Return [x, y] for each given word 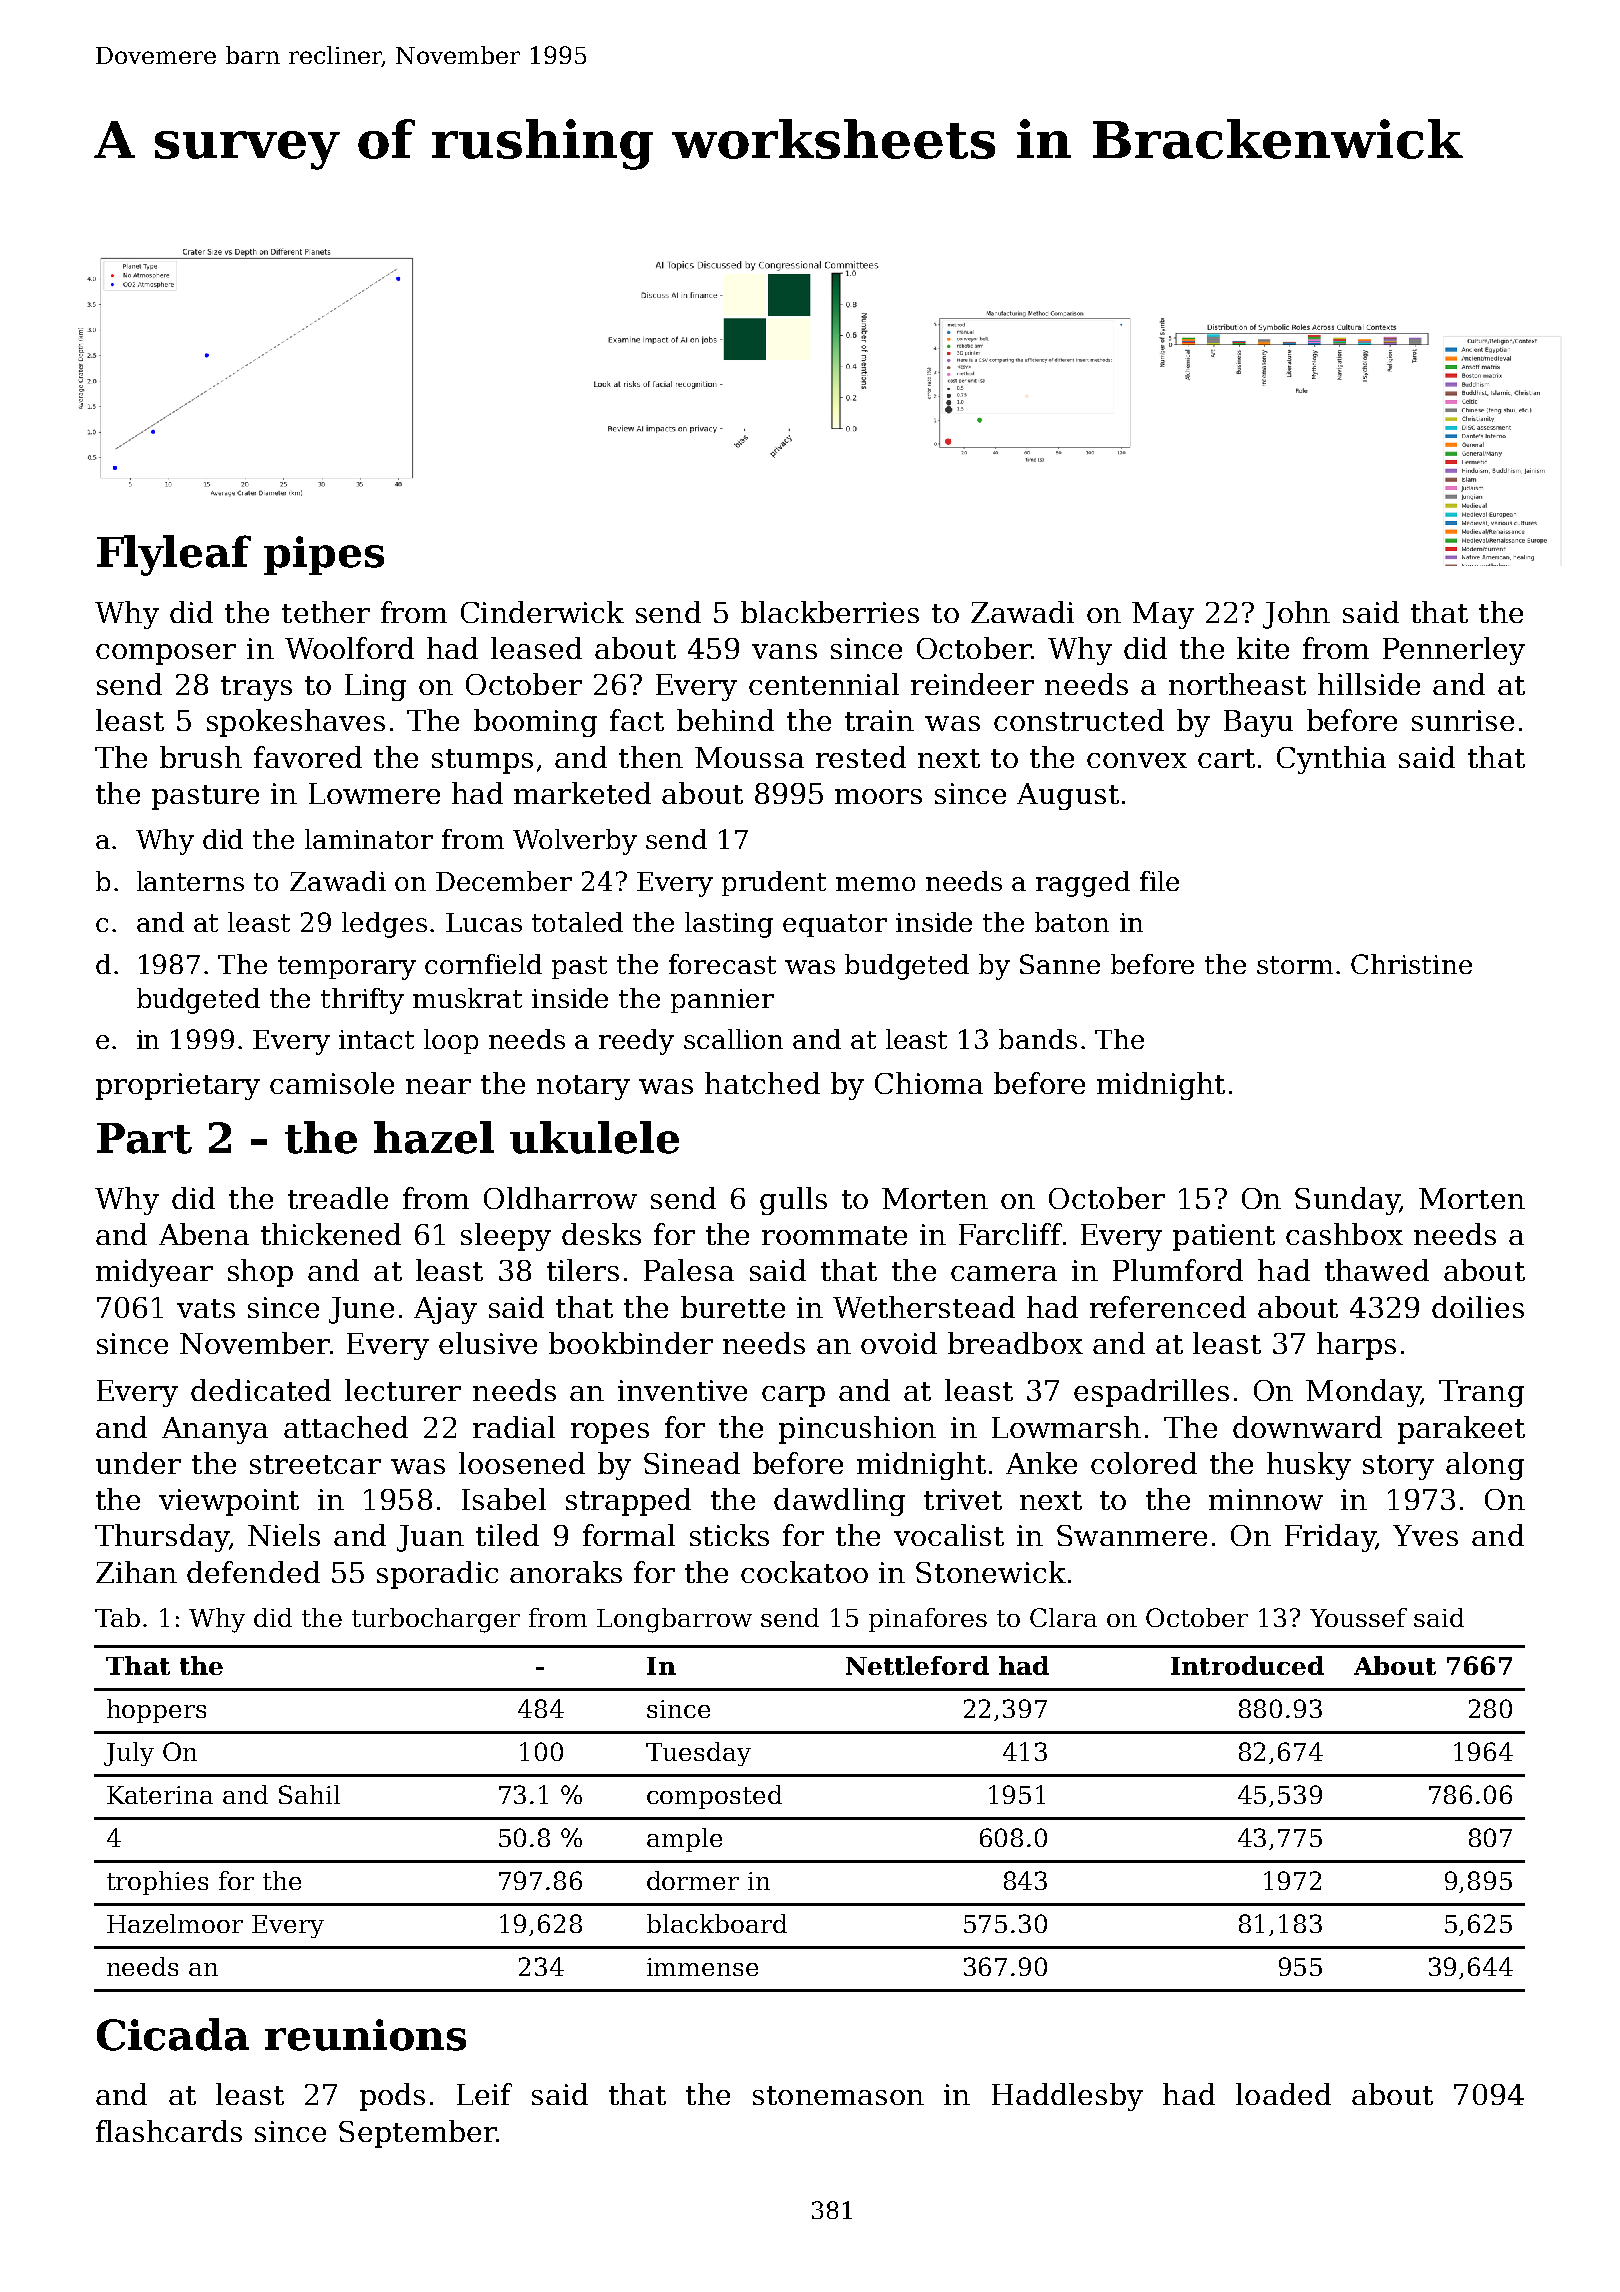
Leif [484, 2094]
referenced [1168, 1307]
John [1296, 615]
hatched [762, 1083]
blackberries [830, 612]
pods [392, 2097]
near [438, 1086]
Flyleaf [174, 555]
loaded [1283, 2094]
